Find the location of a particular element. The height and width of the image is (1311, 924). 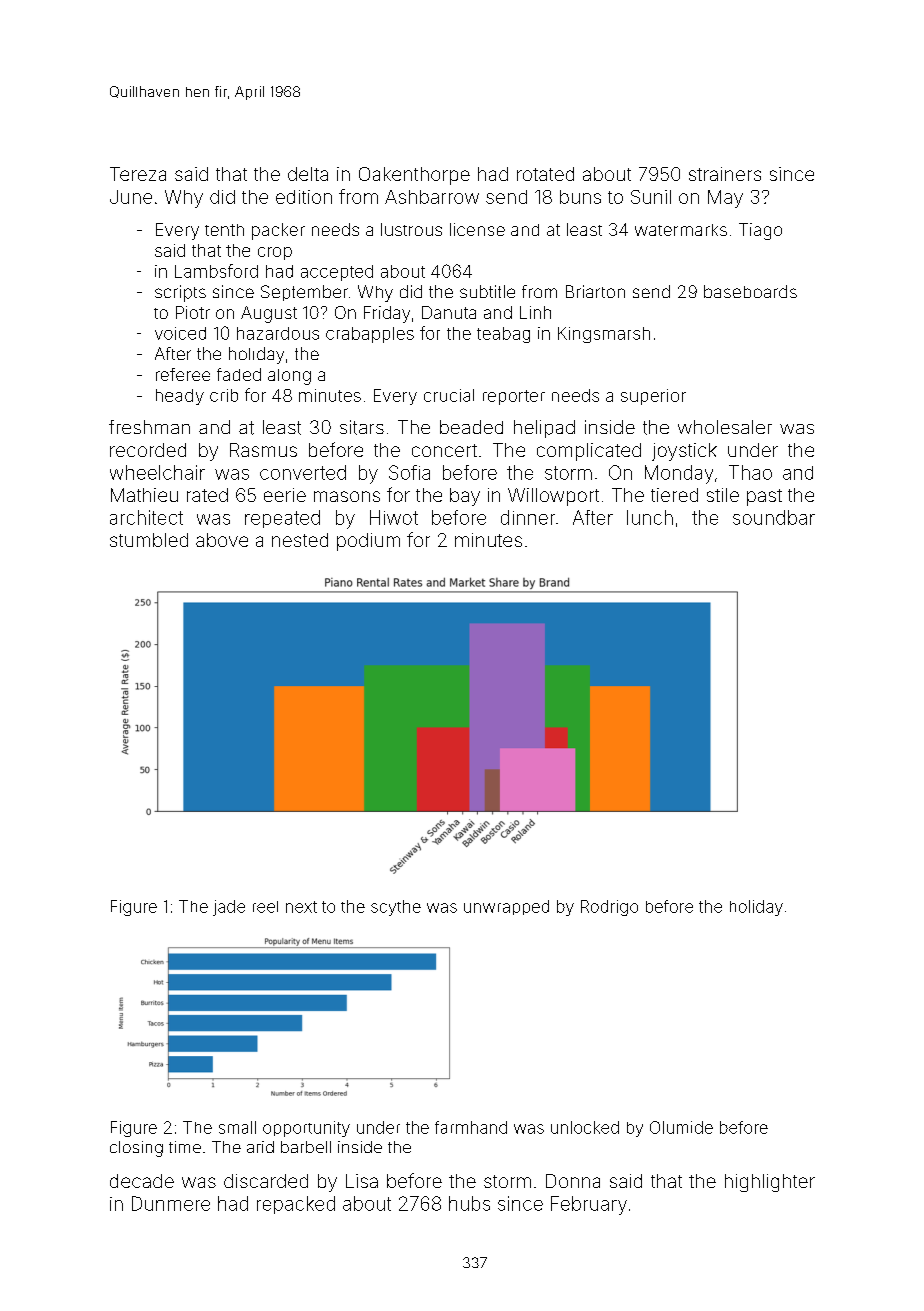

hubs is located at coordinates (469, 1203).
